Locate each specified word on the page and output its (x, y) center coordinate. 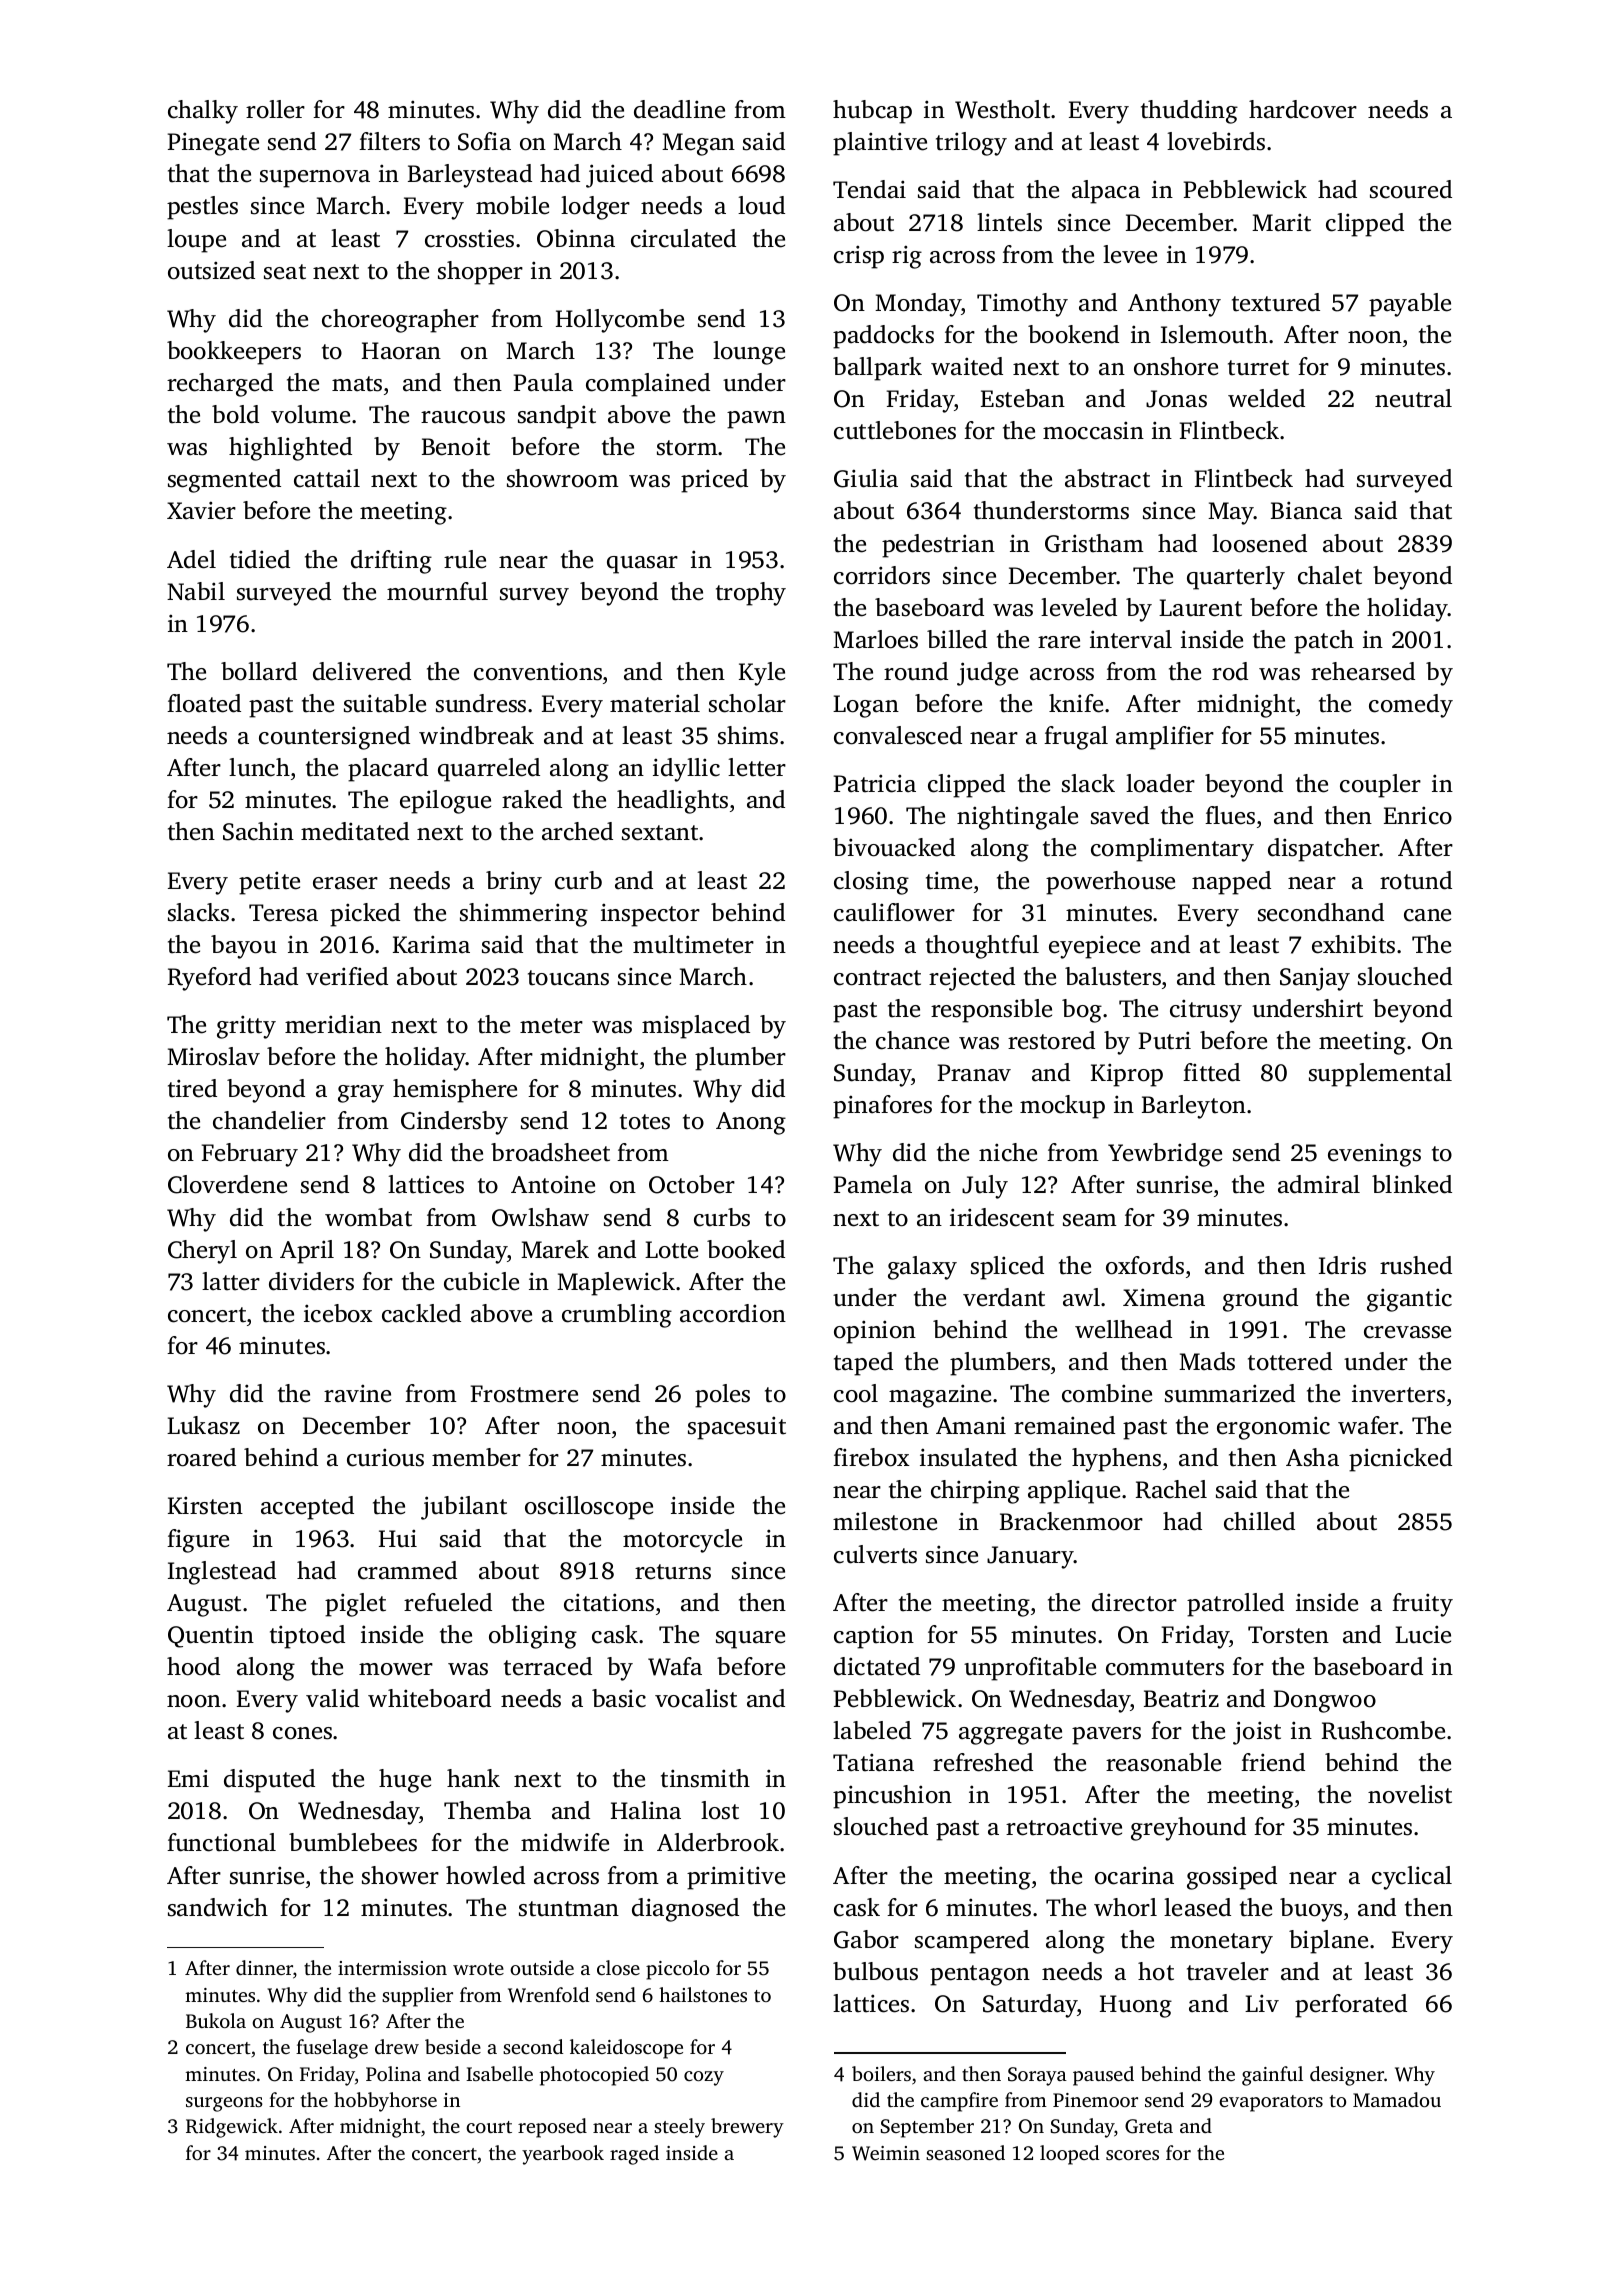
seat (285, 272)
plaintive (880, 144)
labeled (872, 1730)
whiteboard (429, 1698)
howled (485, 1875)
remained (1064, 1425)
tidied (260, 559)
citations (609, 1602)
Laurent (1200, 608)
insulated (968, 1457)
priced (714, 481)
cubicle (481, 1281)
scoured (1411, 189)
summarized (1230, 1393)
